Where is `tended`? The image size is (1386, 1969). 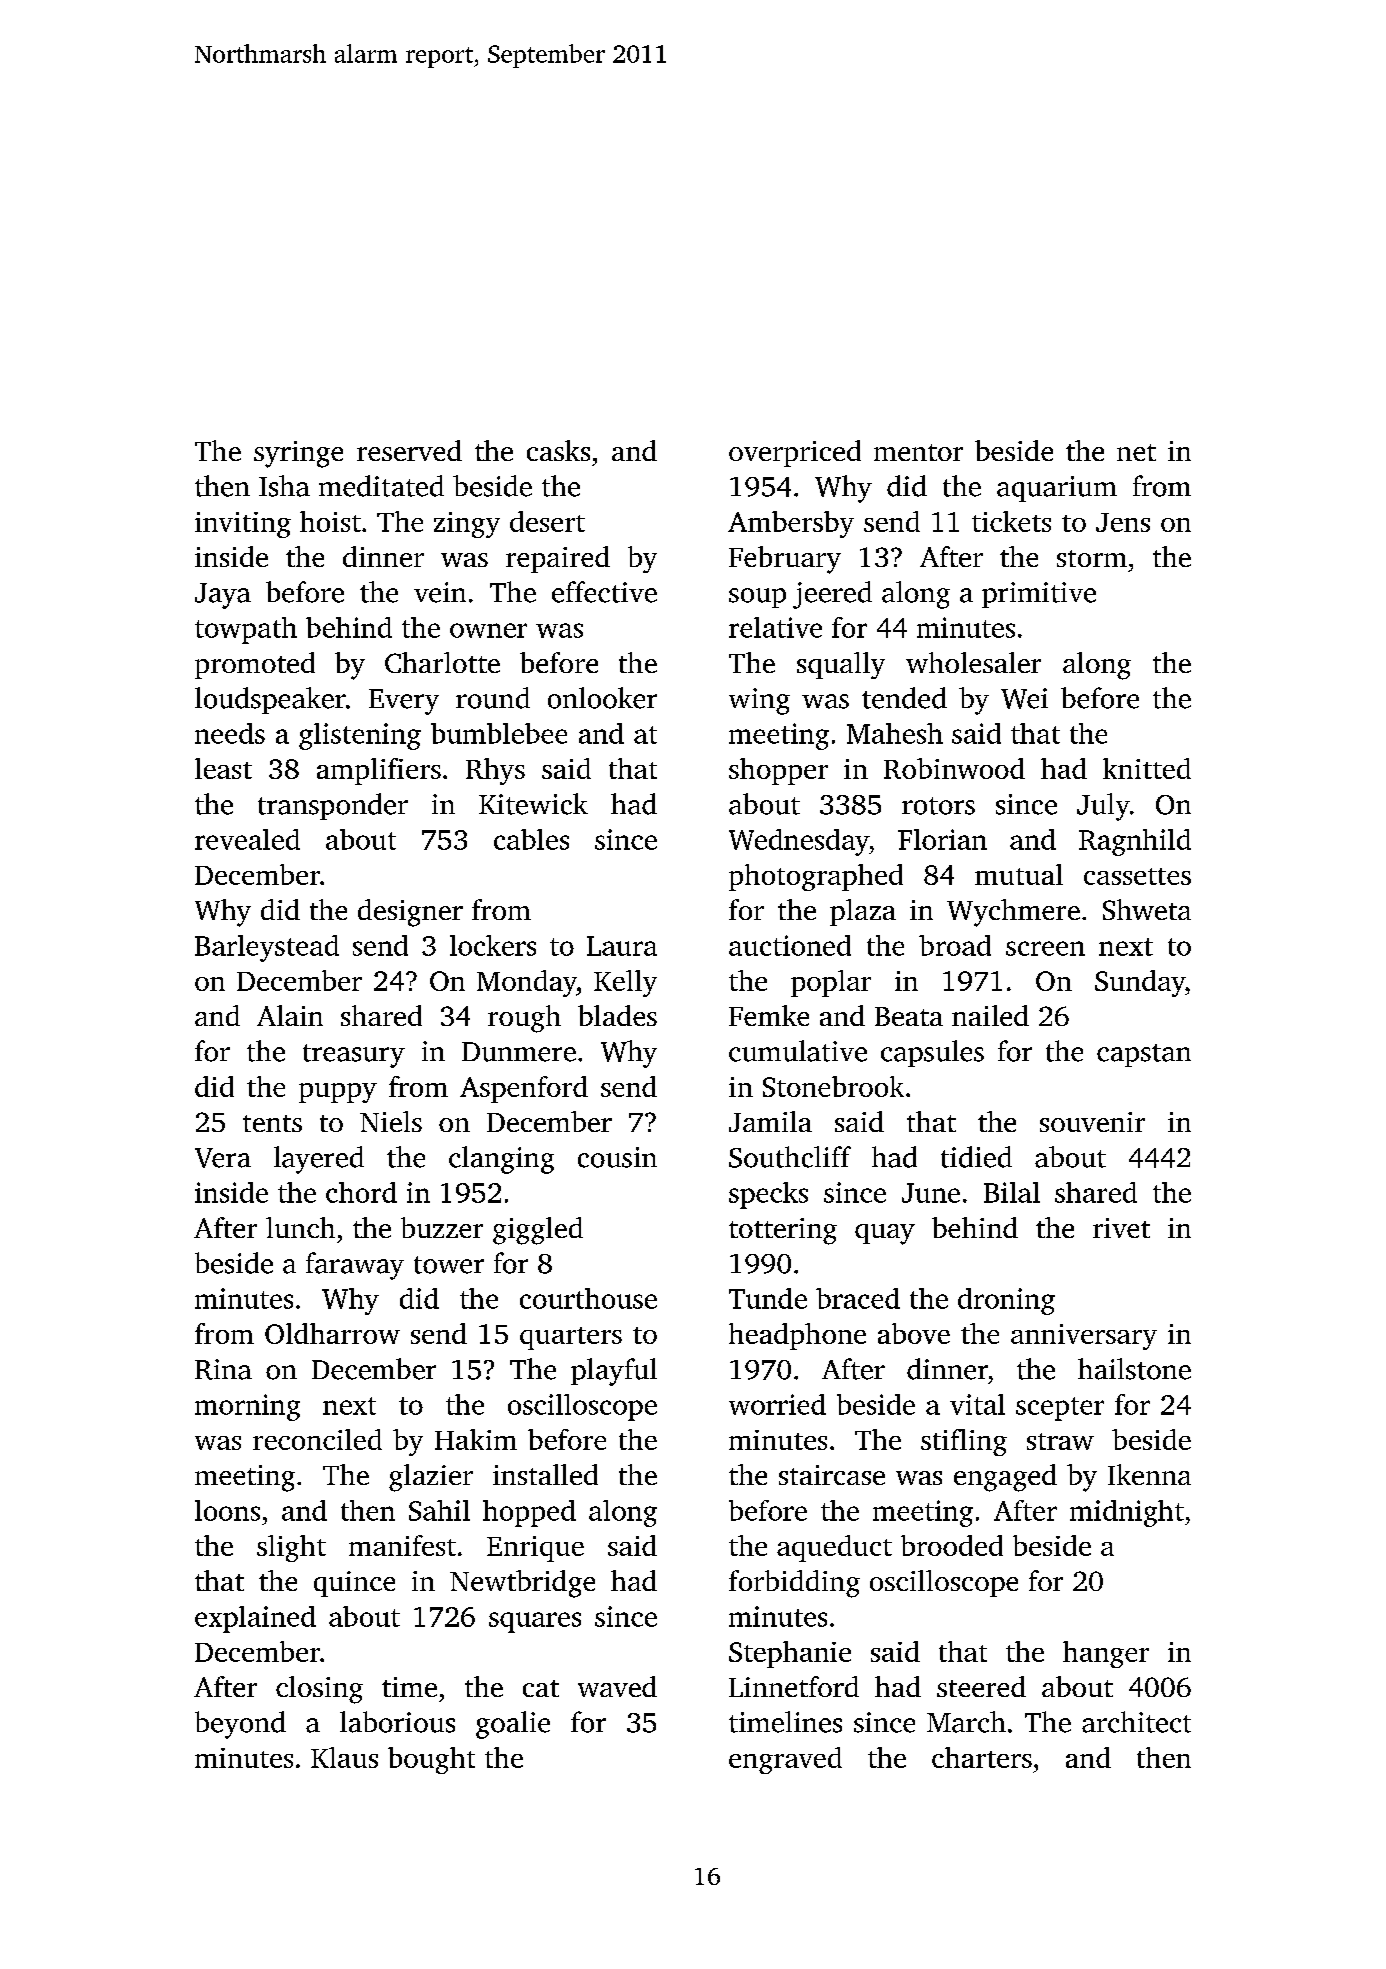
tended is located at coordinates (904, 698).
